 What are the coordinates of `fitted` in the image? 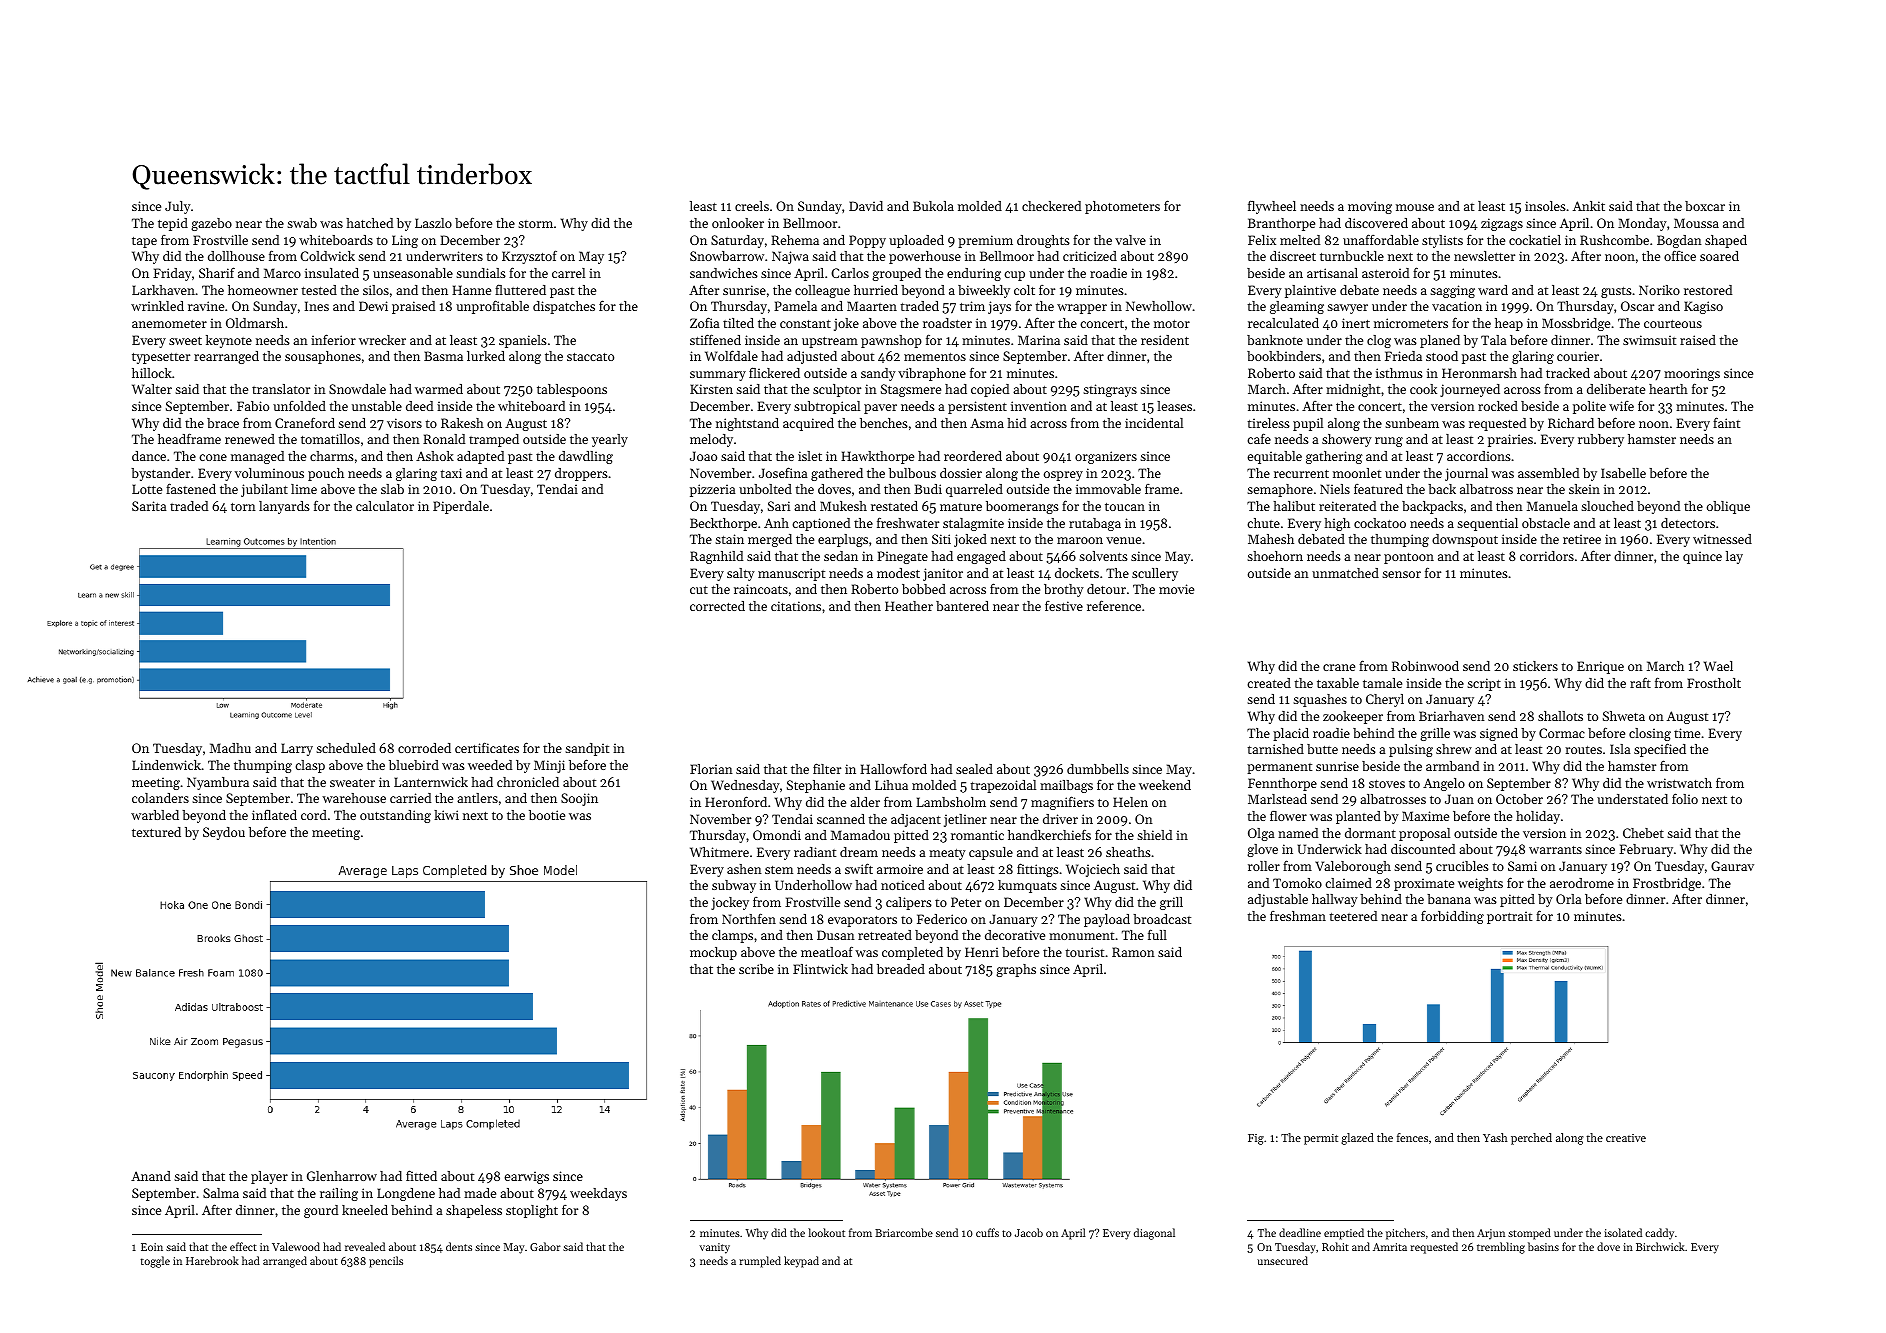 It's located at (421, 1175).
